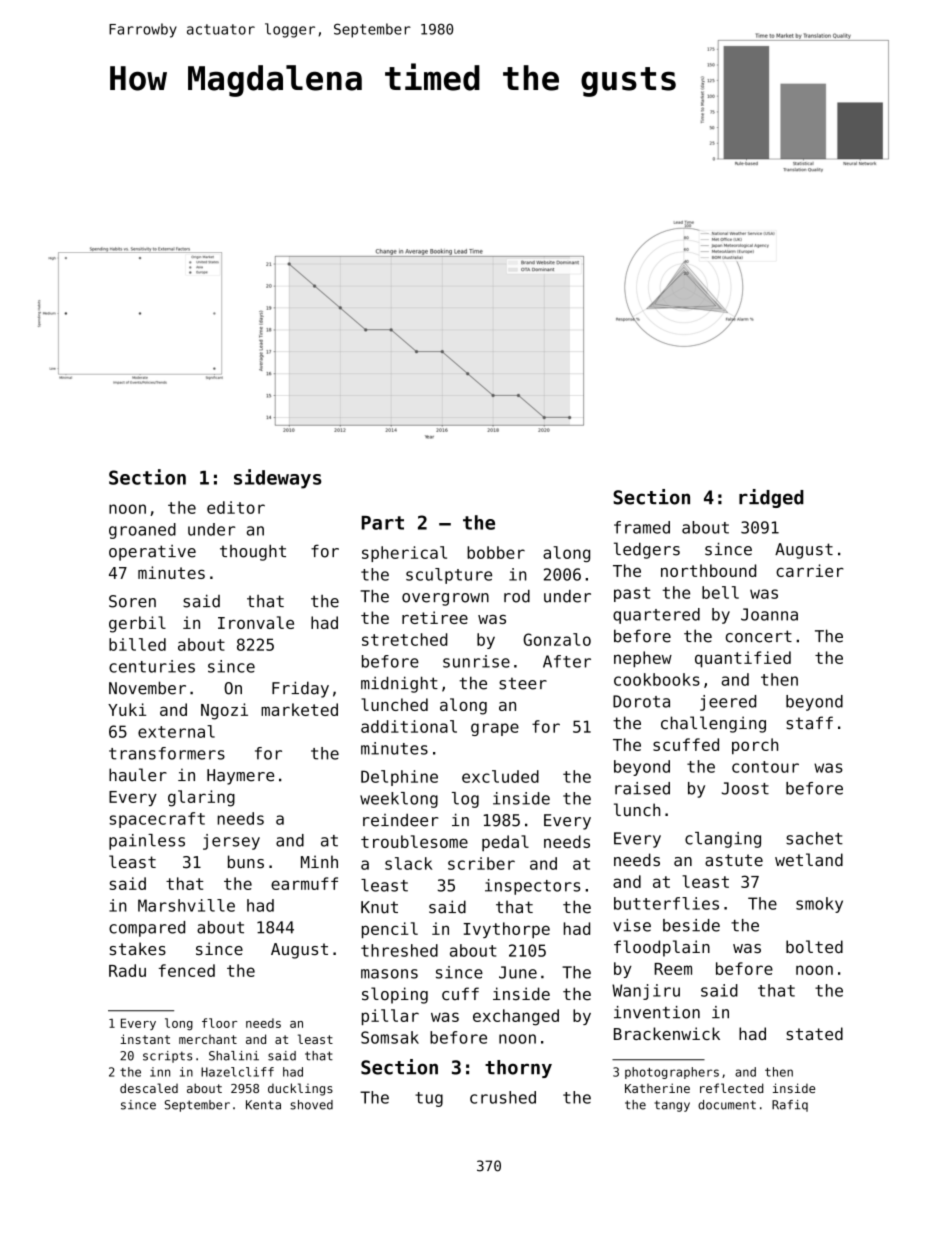 The width and height of the screenshot is (952, 1233). What do you see at coordinates (769, 614) in the screenshot?
I see `Joanna` at bounding box center [769, 614].
